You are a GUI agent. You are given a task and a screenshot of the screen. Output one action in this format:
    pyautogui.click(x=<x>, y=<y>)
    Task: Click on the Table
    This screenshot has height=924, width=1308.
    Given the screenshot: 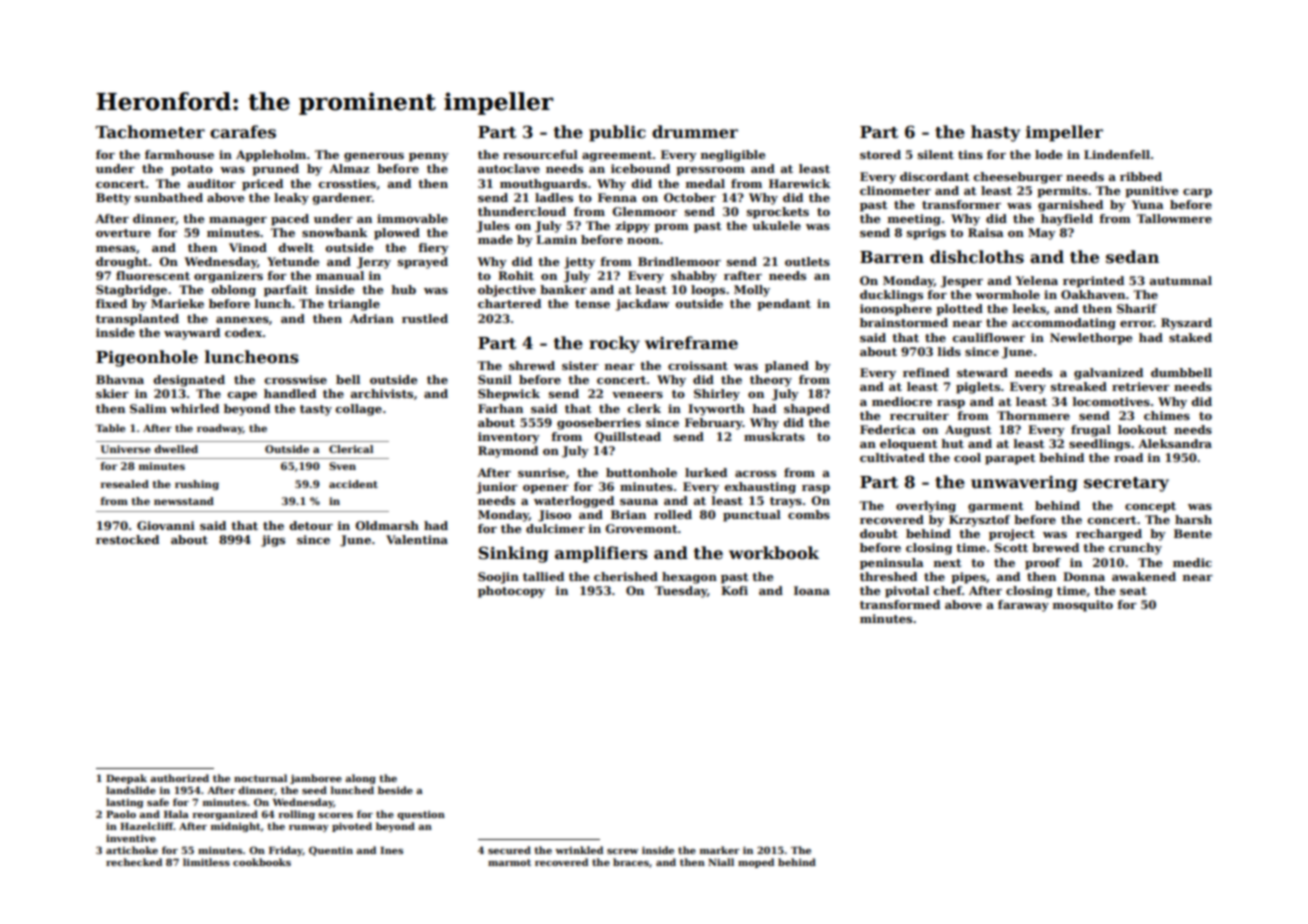 What is the action you would take?
    pyautogui.click(x=110, y=428)
